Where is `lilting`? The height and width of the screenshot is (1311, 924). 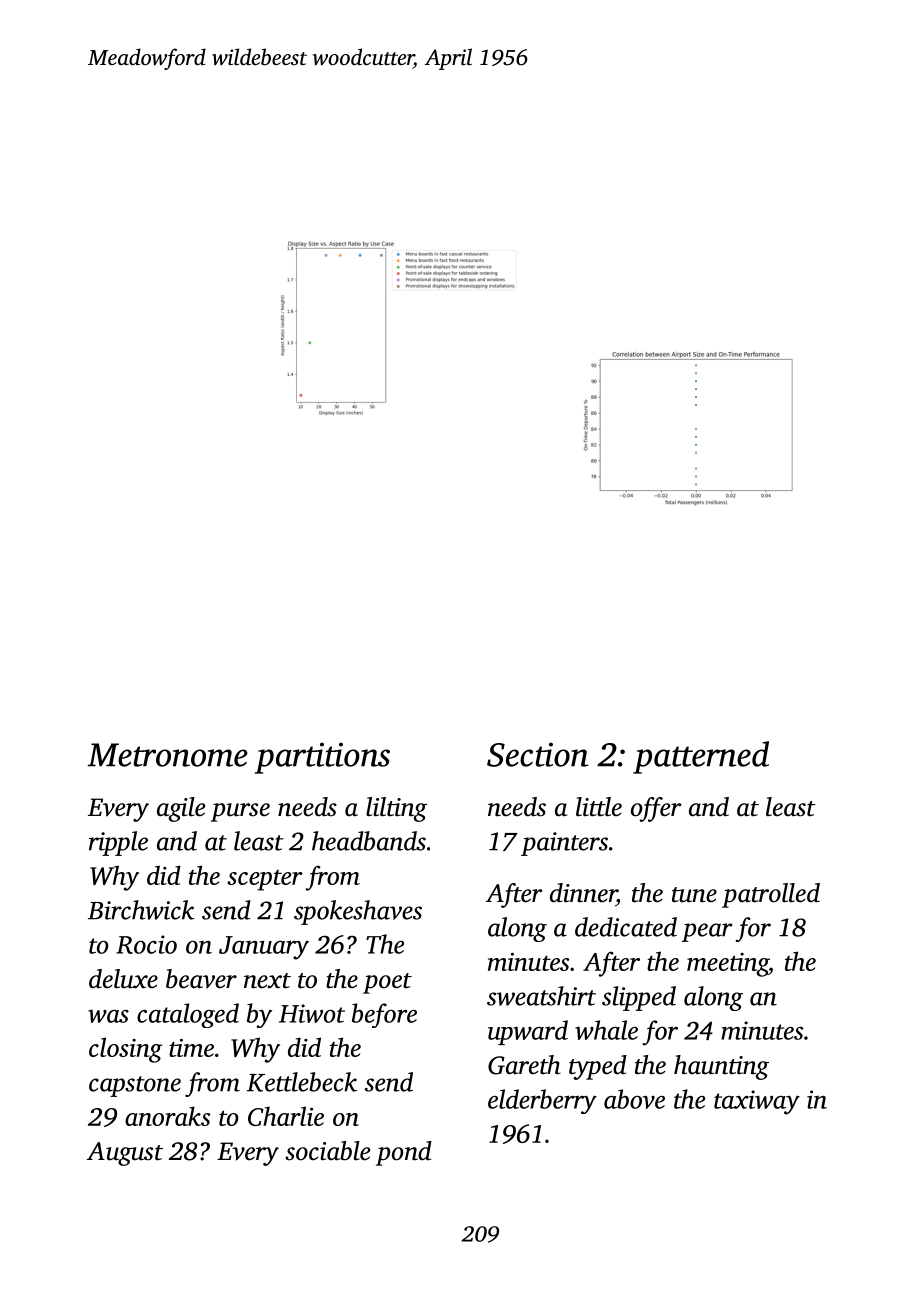 lilting is located at coordinates (396, 809).
